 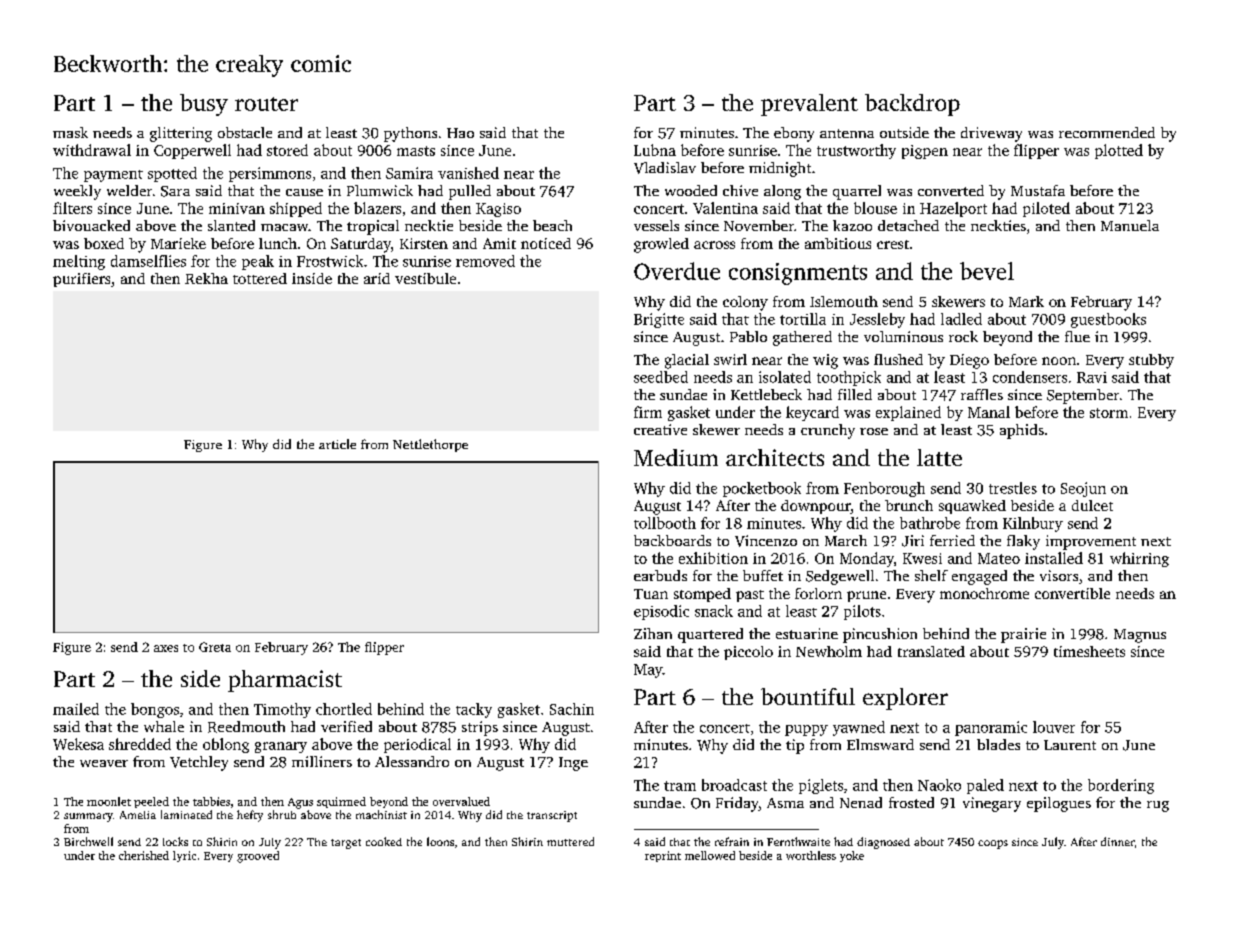 I want to click on tollbooth, so click(x=665, y=523).
